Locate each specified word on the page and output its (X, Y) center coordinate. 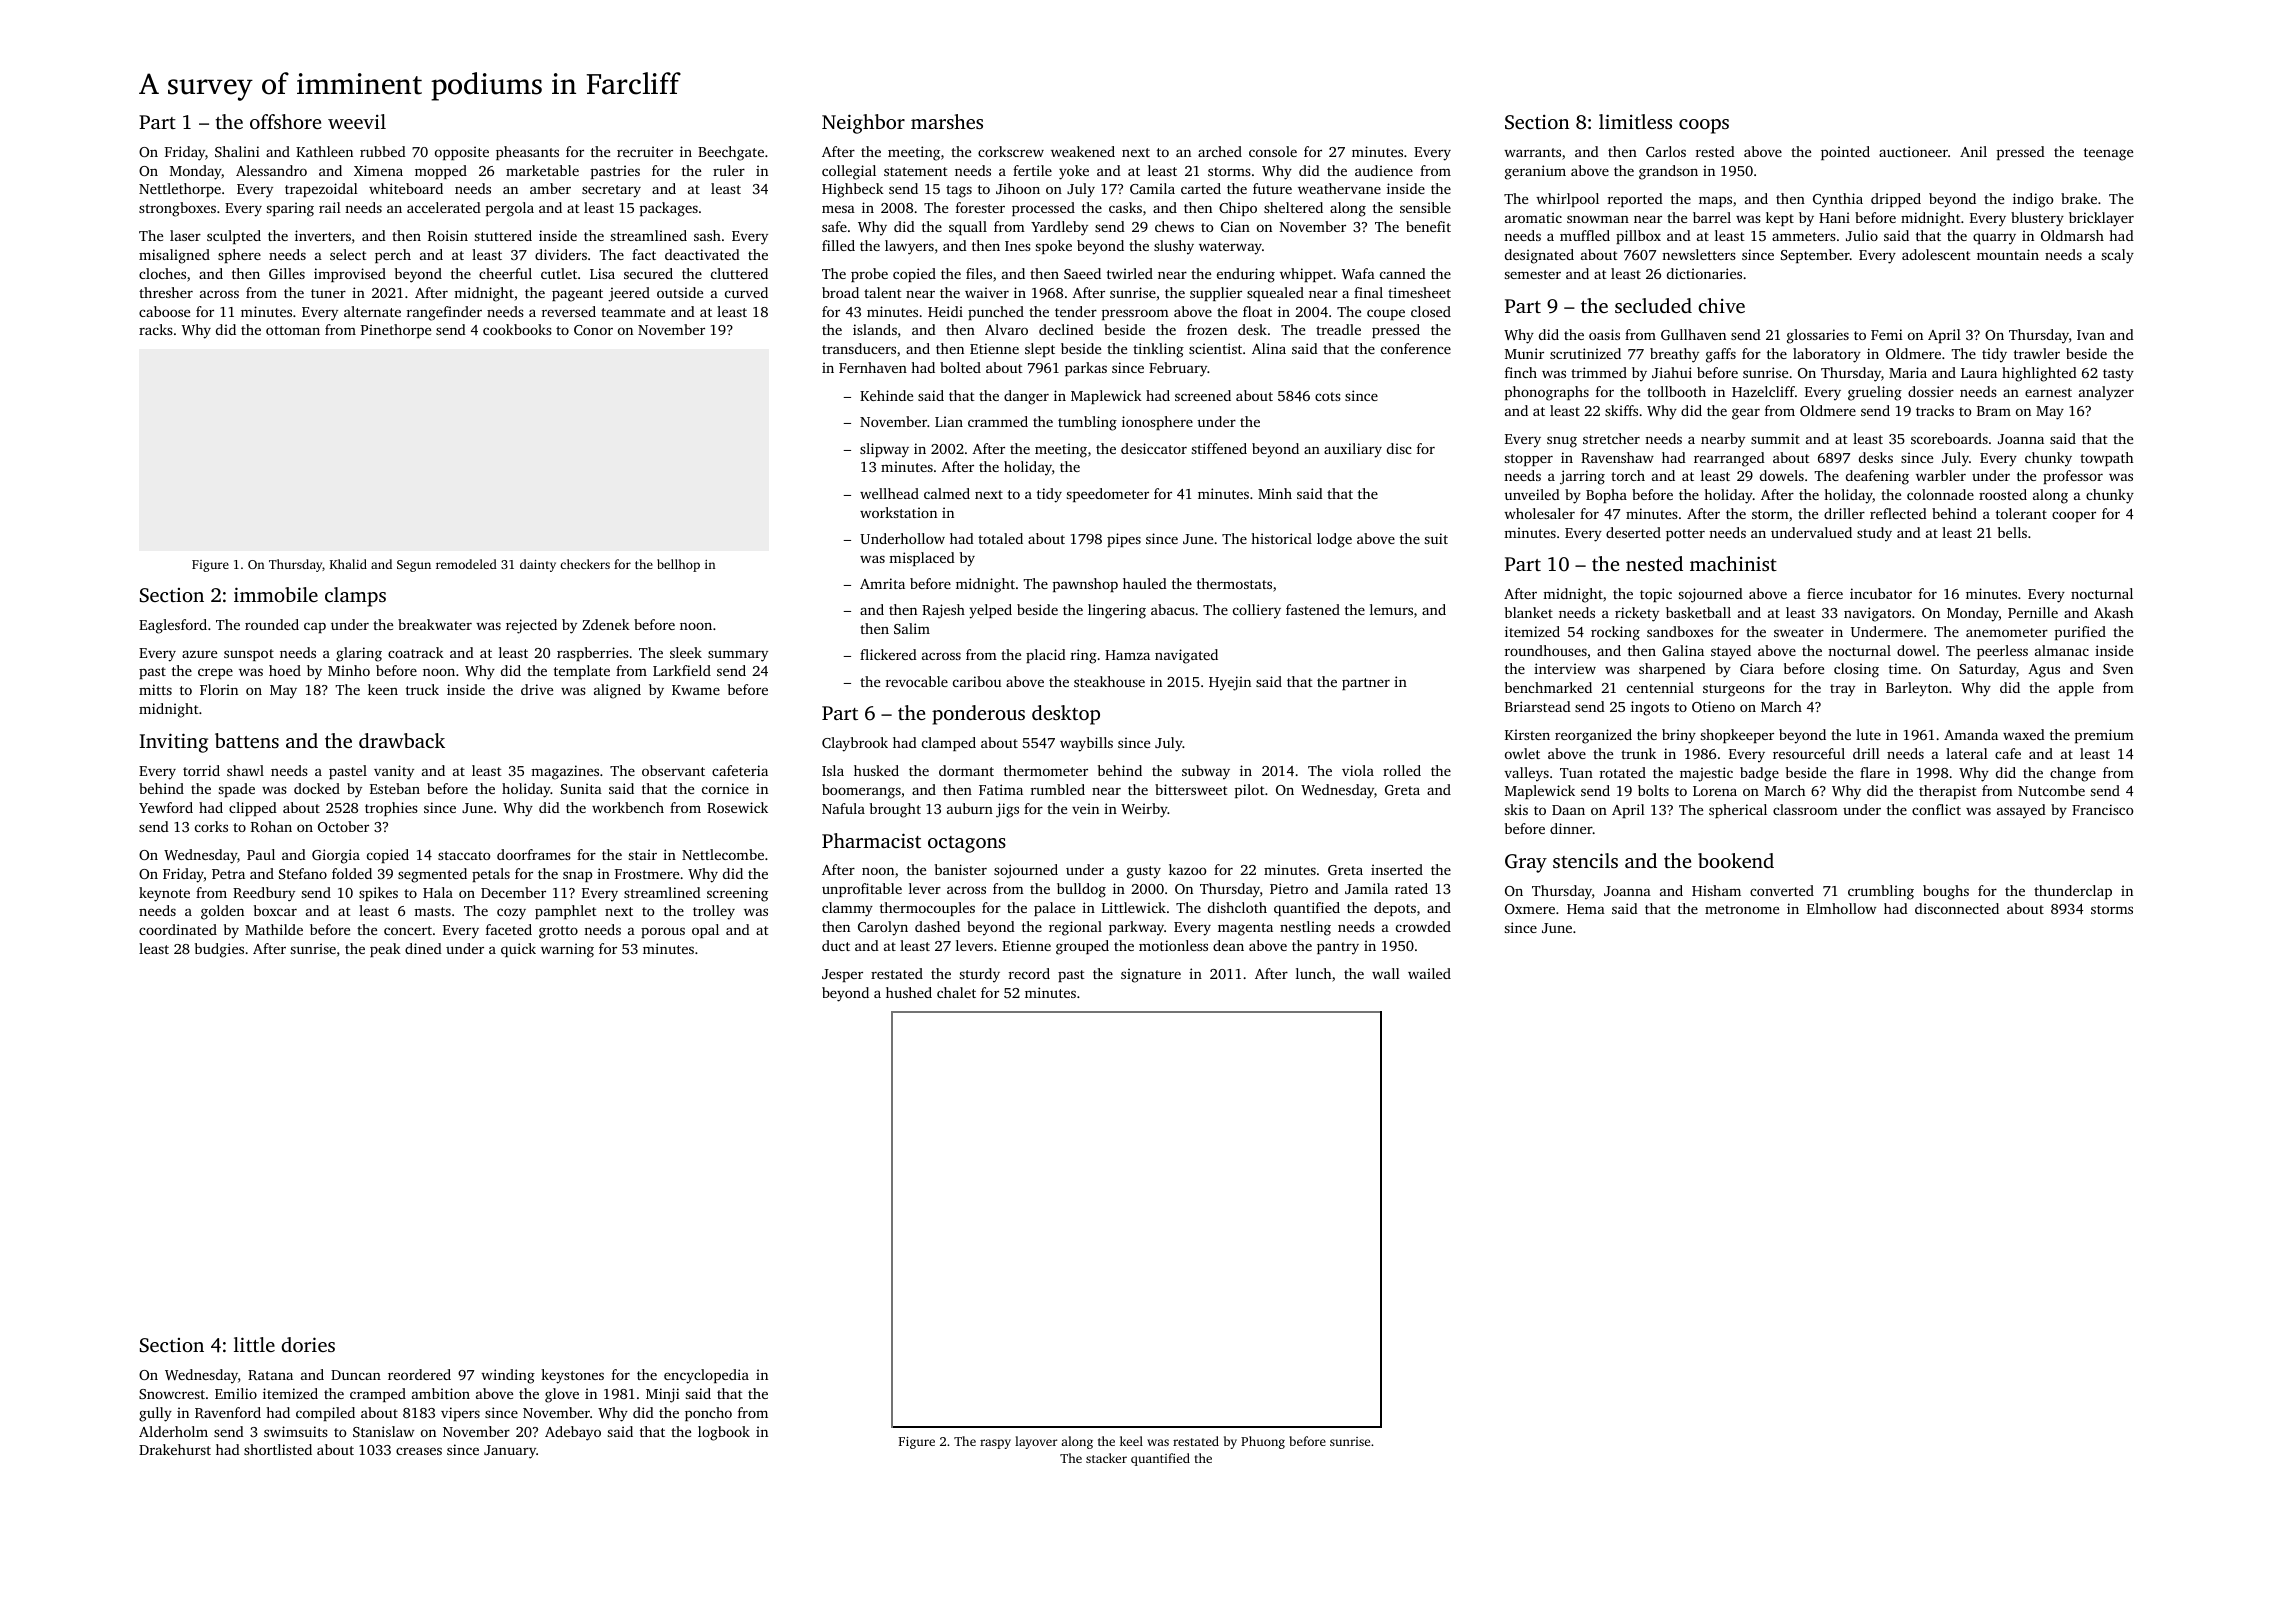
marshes (947, 121)
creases (419, 1451)
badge (1759, 774)
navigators (1877, 614)
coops (1704, 126)
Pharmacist (871, 840)
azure (199, 654)
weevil (357, 121)
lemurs (1391, 609)
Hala (438, 892)
